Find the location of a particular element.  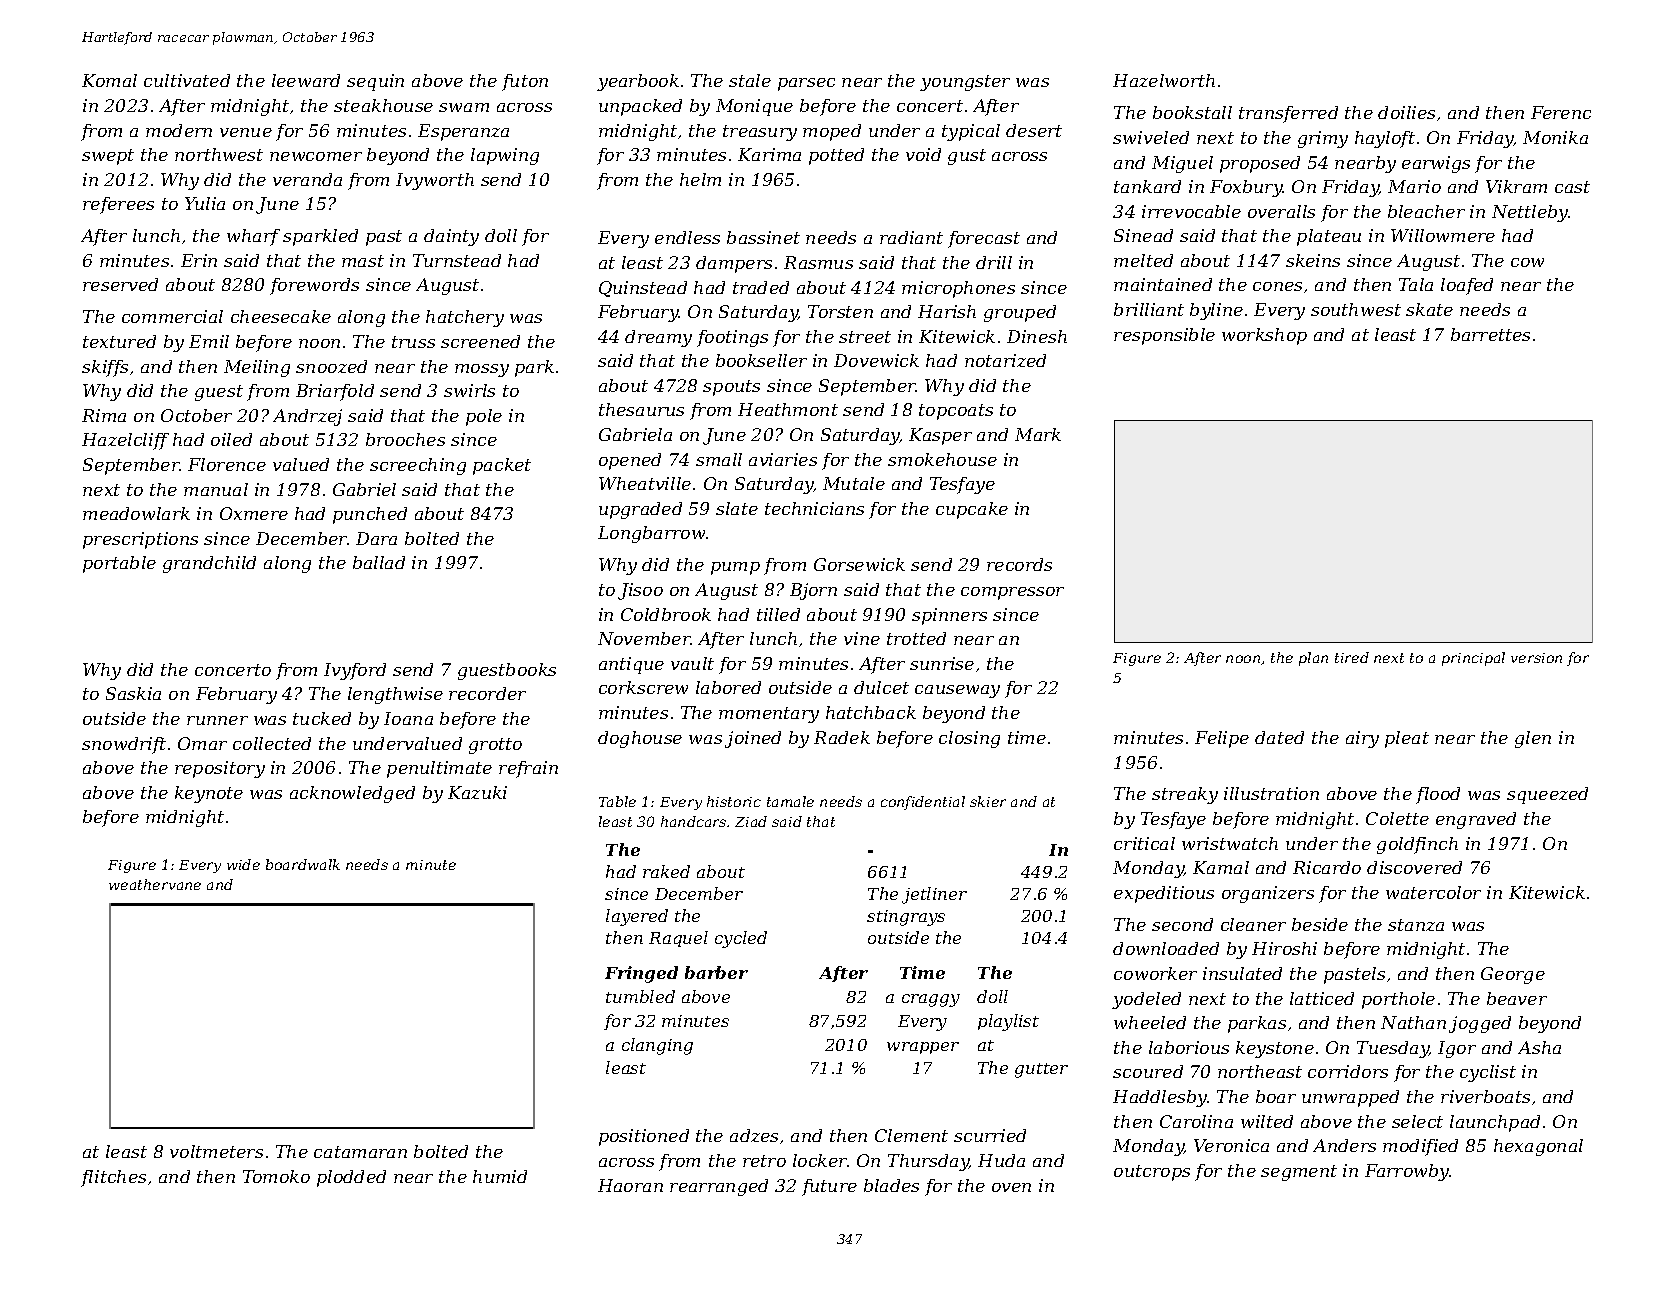

catamaran is located at coordinates (360, 1152).
